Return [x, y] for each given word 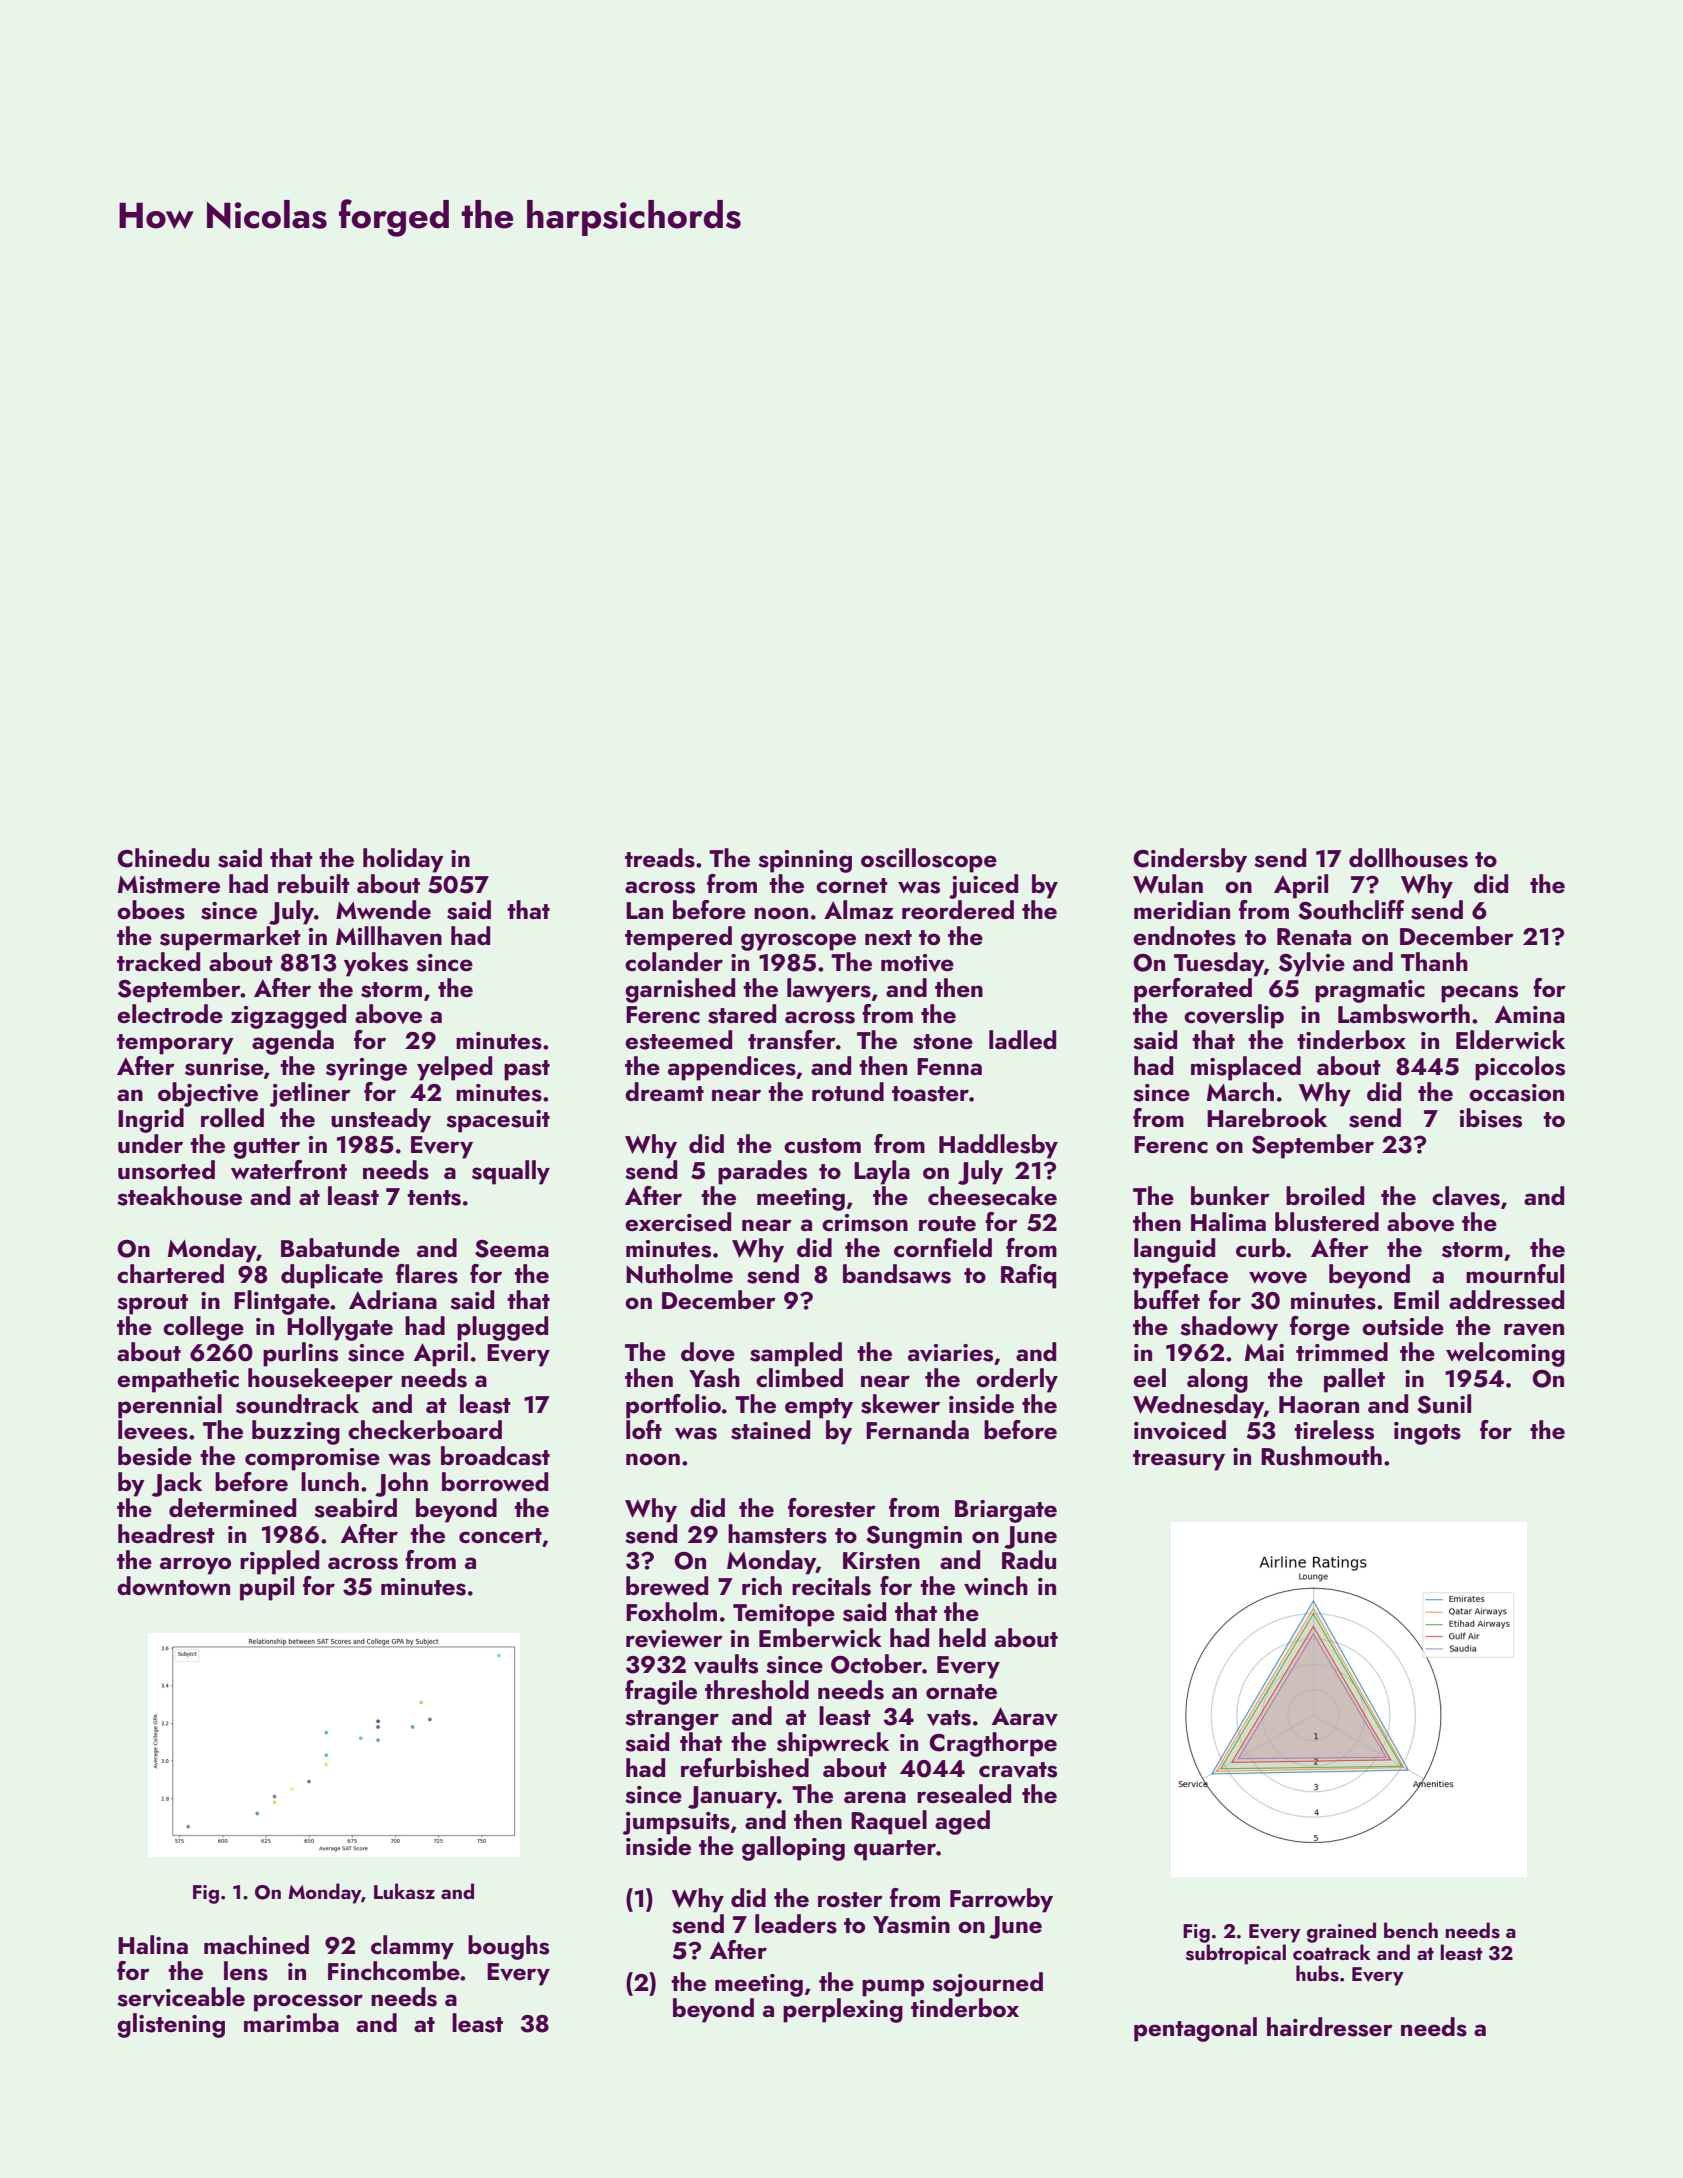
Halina [153, 1944]
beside [155, 1456]
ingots [1427, 1433]
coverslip [1234, 1016]
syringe [366, 1069]
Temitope [784, 1615]
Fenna [949, 1066]
